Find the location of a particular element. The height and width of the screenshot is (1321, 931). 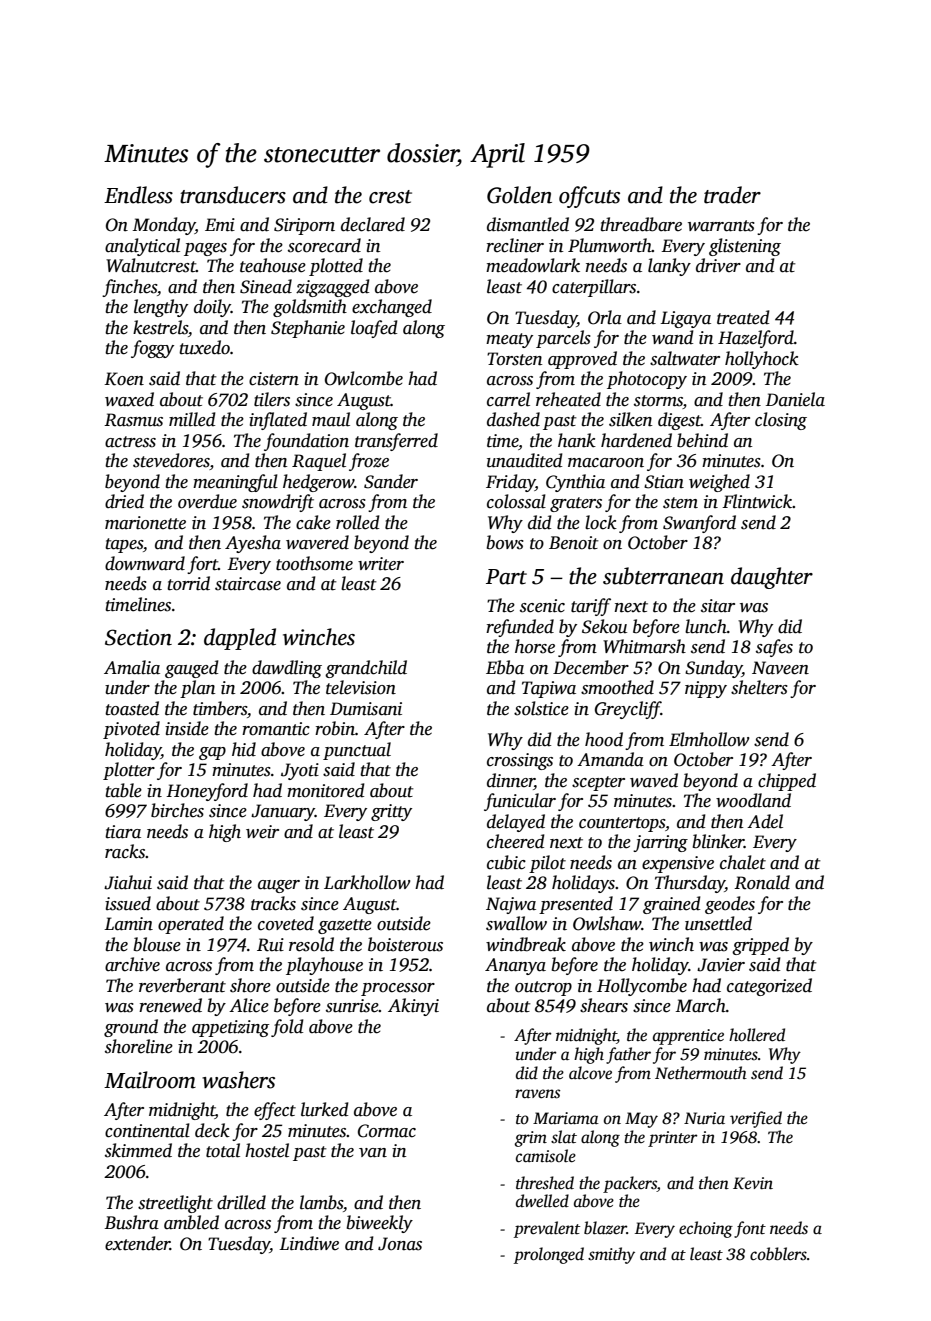

doily is located at coordinates (212, 308).
